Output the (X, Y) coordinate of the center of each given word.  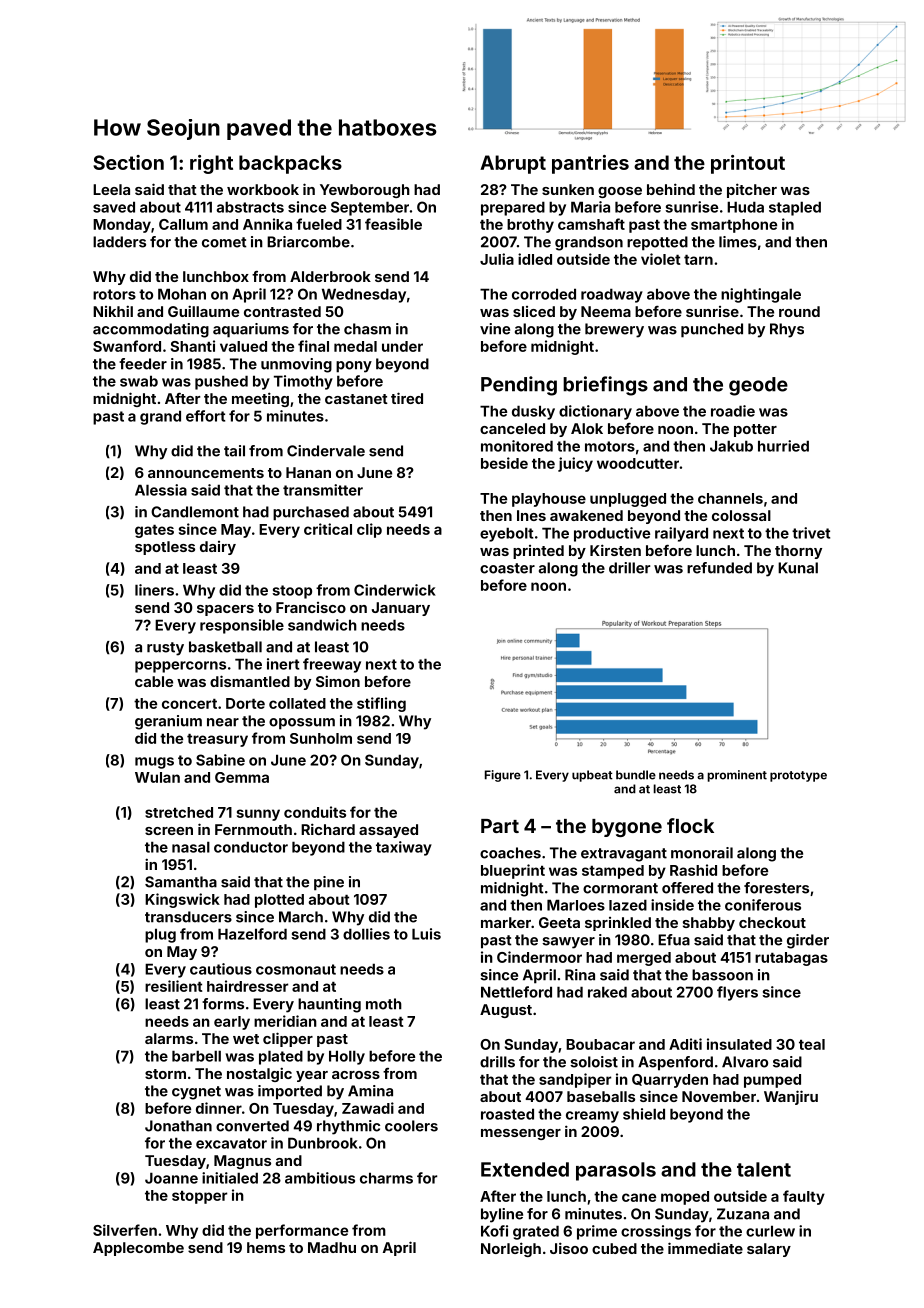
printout (748, 164)
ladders (119, 242)
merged (644, 959)
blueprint (513, 871)
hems (266, 1247)
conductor (251, 847)
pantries (590, 164)
